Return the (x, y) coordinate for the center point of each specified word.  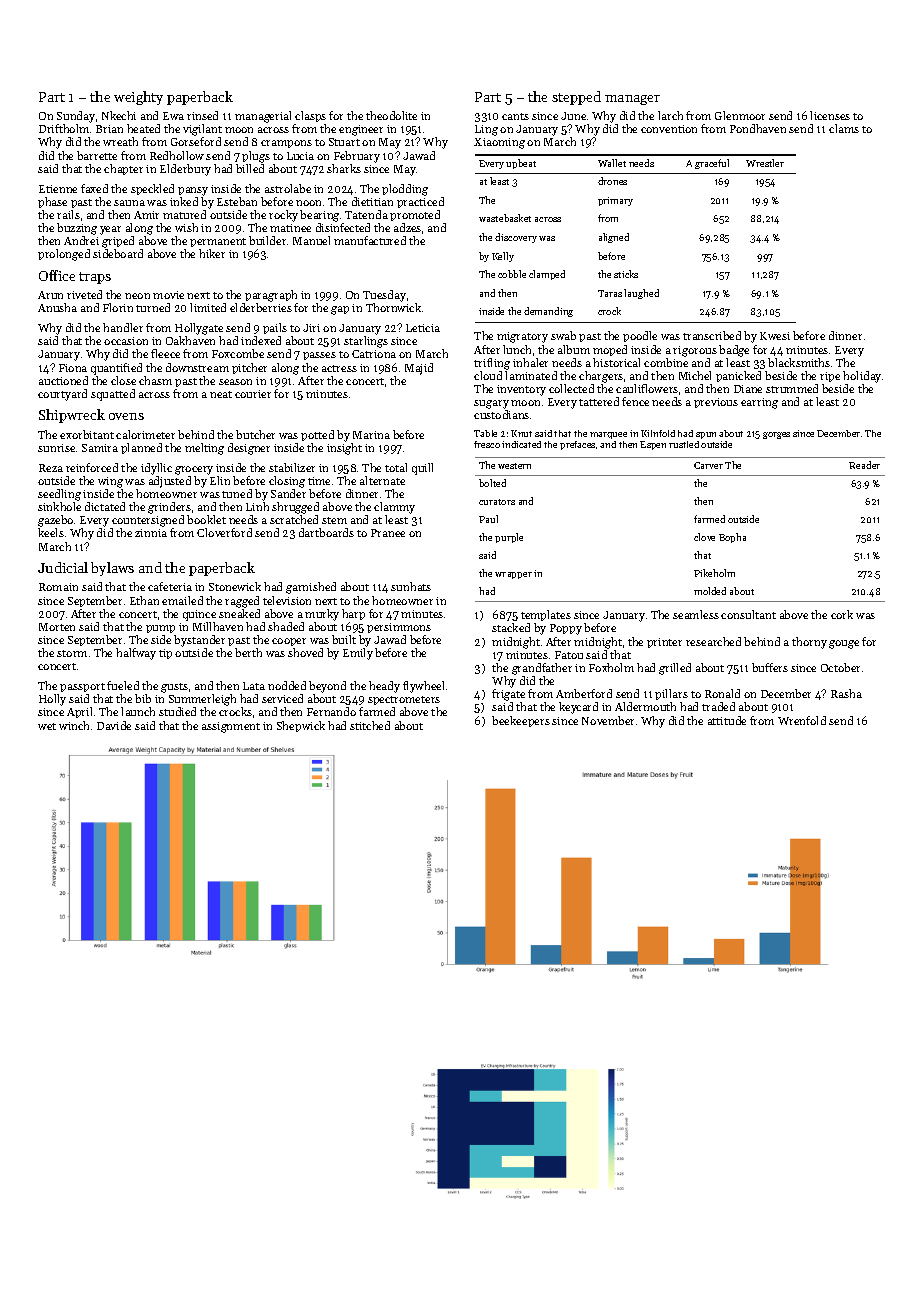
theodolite (391, 115)
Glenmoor (740, 115)
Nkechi (119, 115)
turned (153, 307)
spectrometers (404, 700)
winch (74, 725)
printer (664, 643)
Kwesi (775, 336)
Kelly (503, 257)
